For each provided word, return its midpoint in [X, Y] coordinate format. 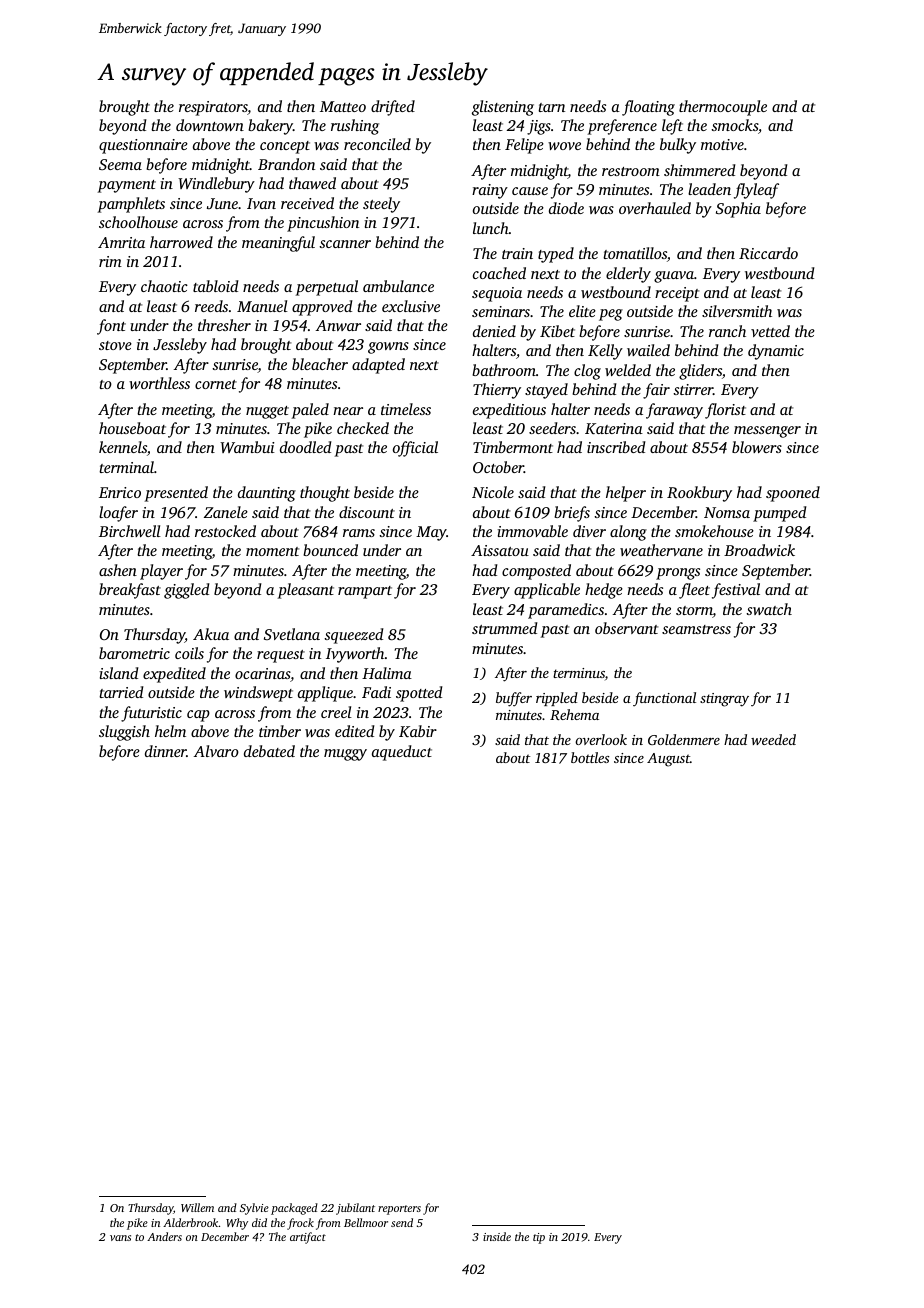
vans [120, 1238]
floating [648, 108]
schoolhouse [138, 222]
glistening [503, 108]
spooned [793, 494]
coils [189, 653]
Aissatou [500, 550]
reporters [399, 1210]
